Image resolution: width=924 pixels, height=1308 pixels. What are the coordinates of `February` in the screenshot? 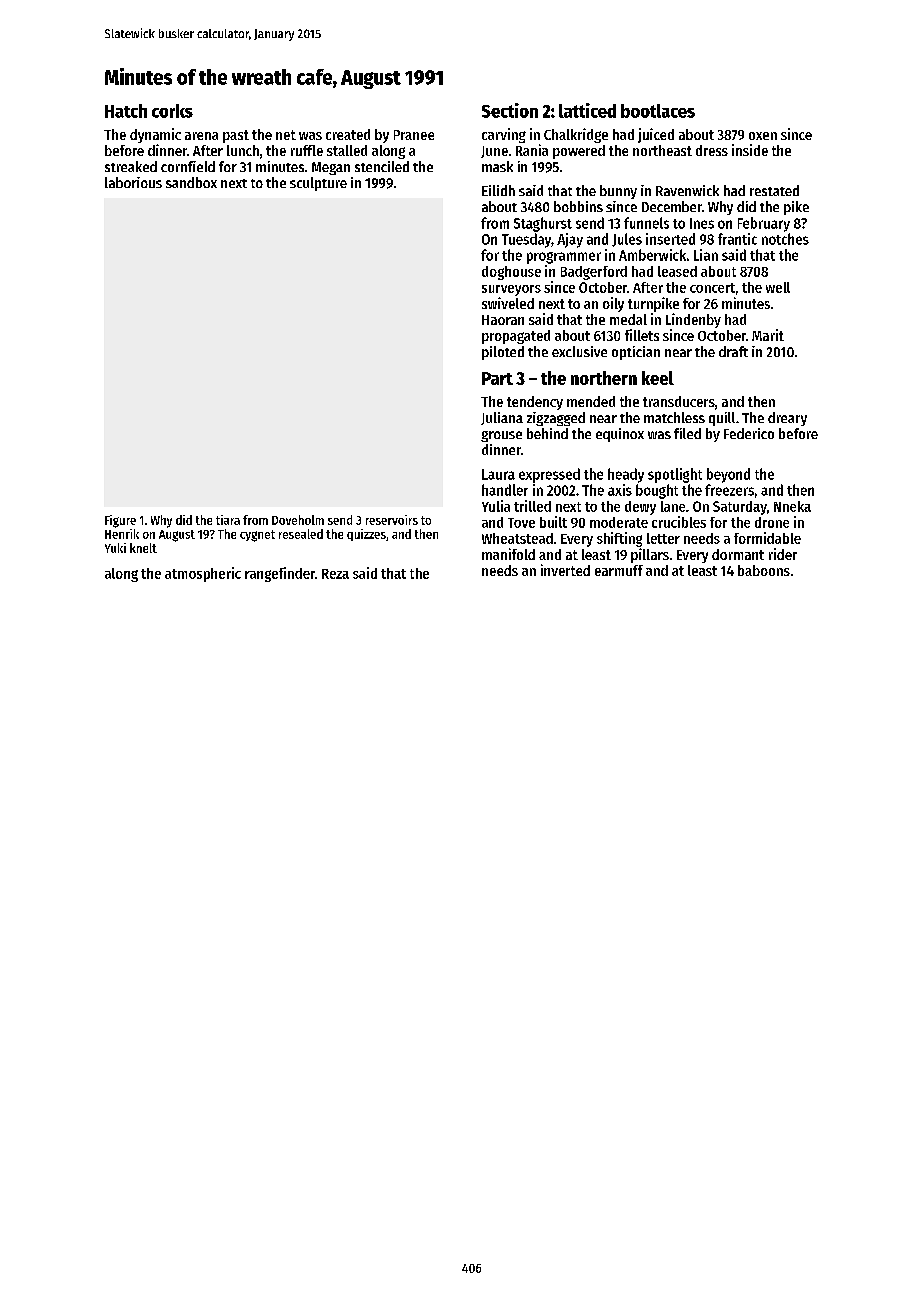 It's located at (764, 224).
